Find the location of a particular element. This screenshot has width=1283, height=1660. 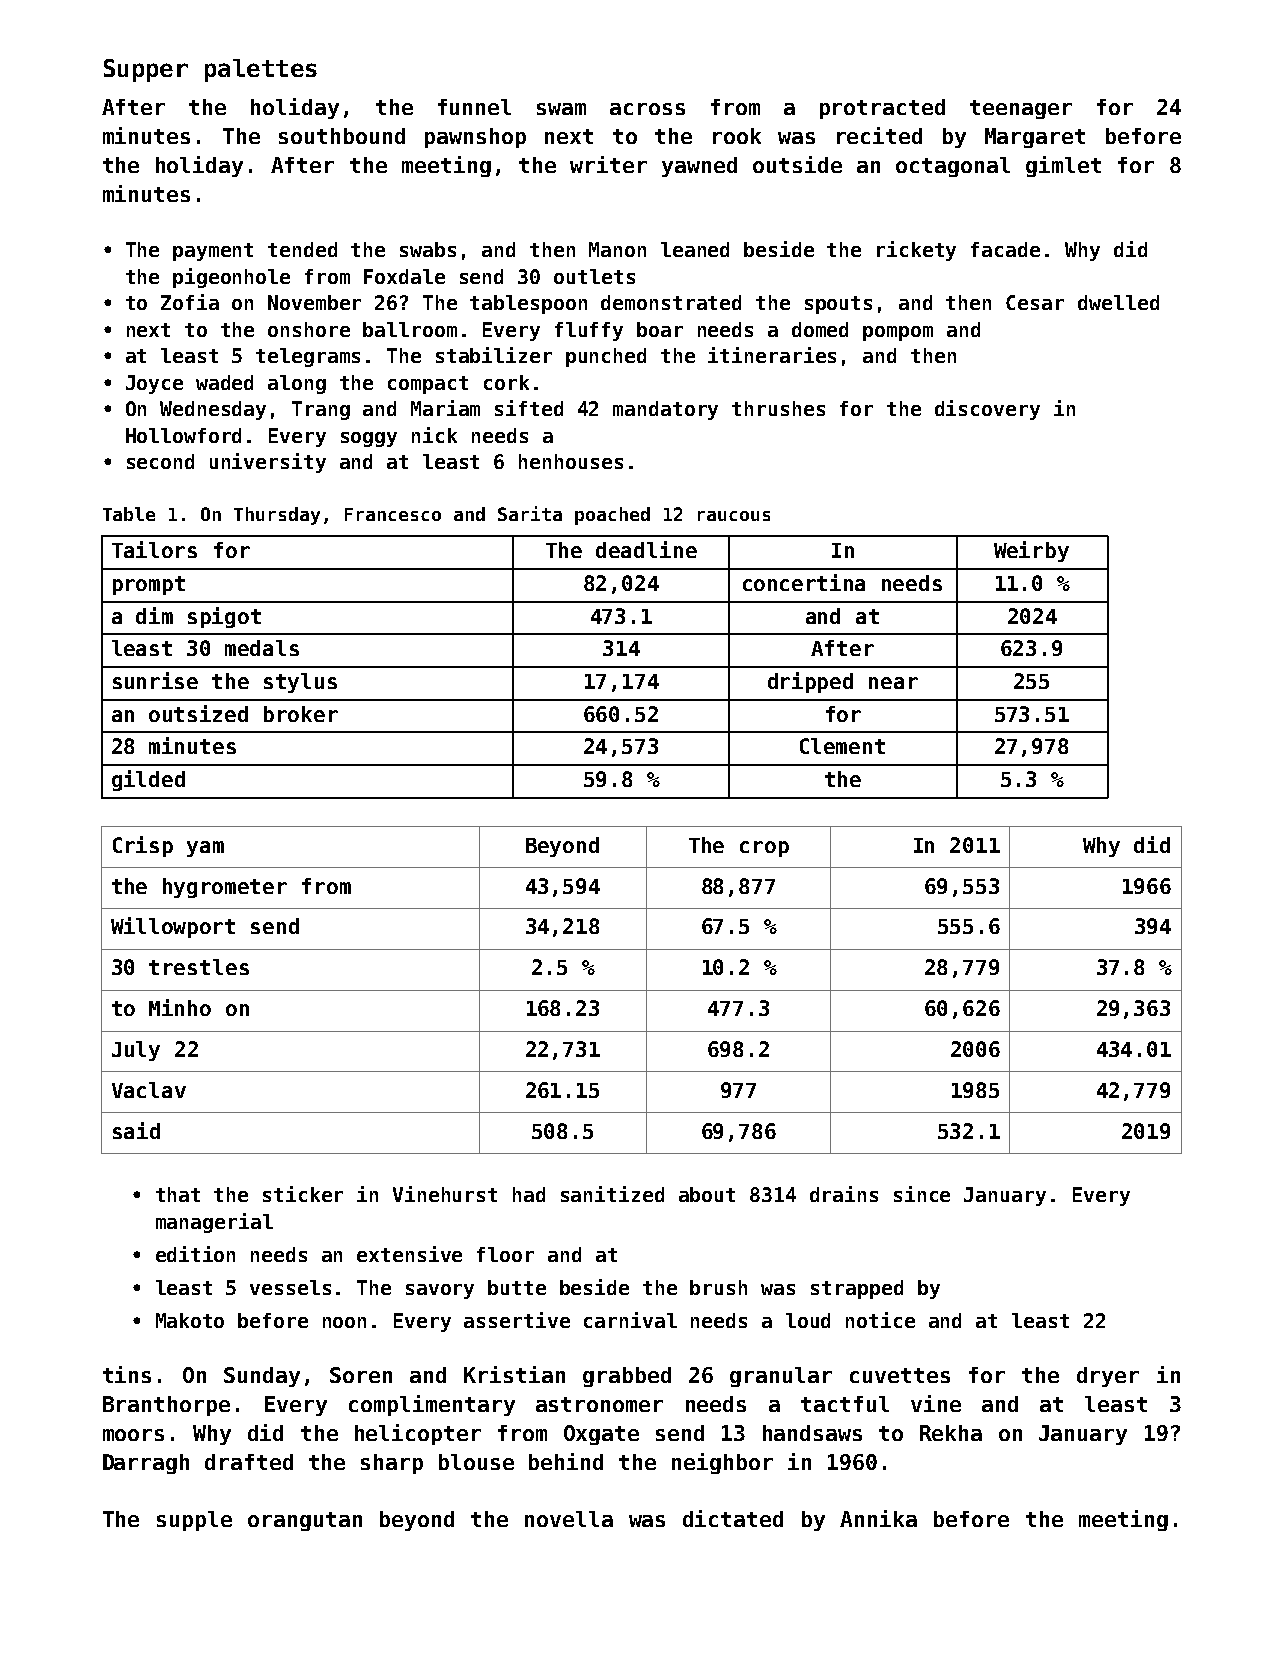

funnel is located at coordinates (474, 107).
